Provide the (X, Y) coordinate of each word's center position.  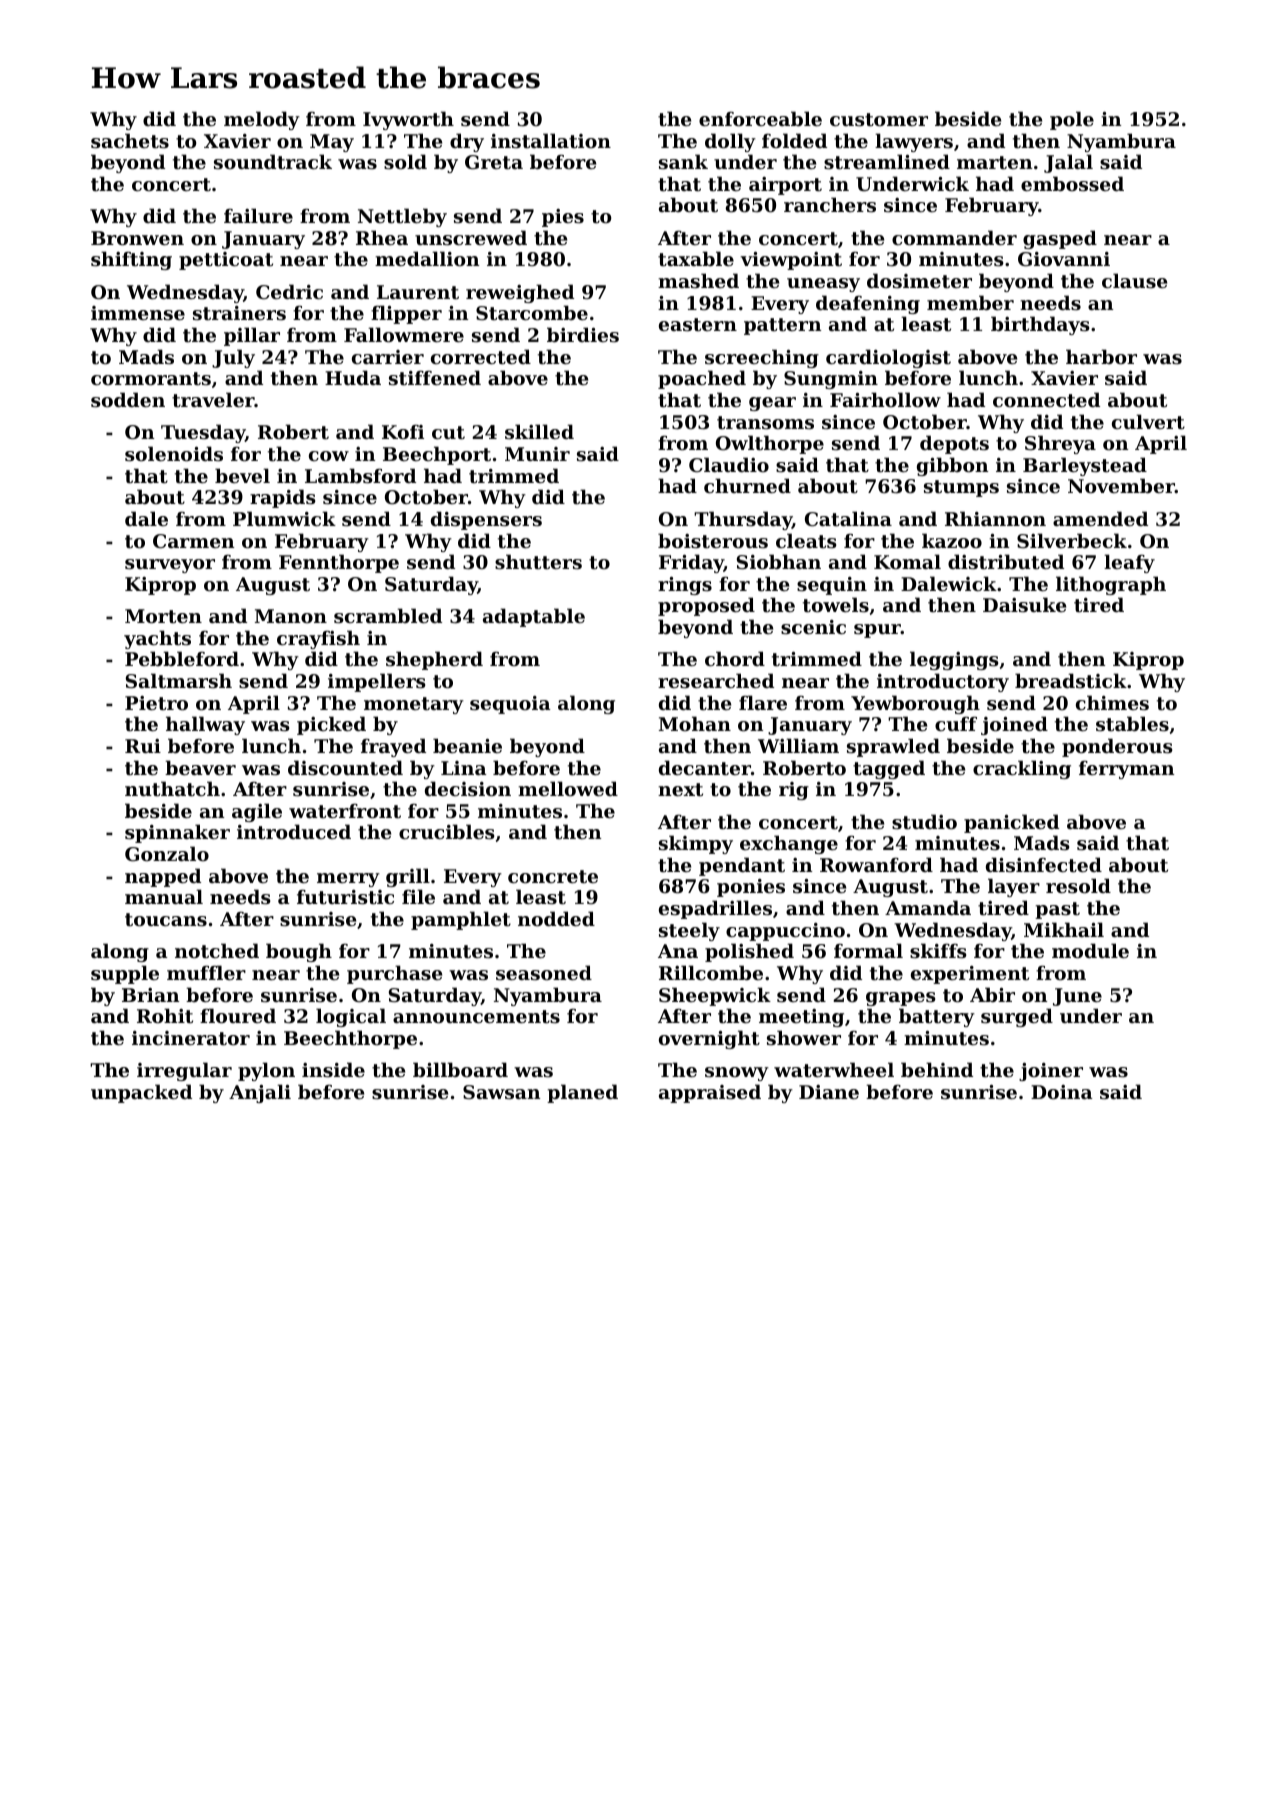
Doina (1062, 1092)
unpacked (141, 1093)
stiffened (435, 378)
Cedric (289, 291)
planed (582, 1093)
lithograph (1111, 585)
